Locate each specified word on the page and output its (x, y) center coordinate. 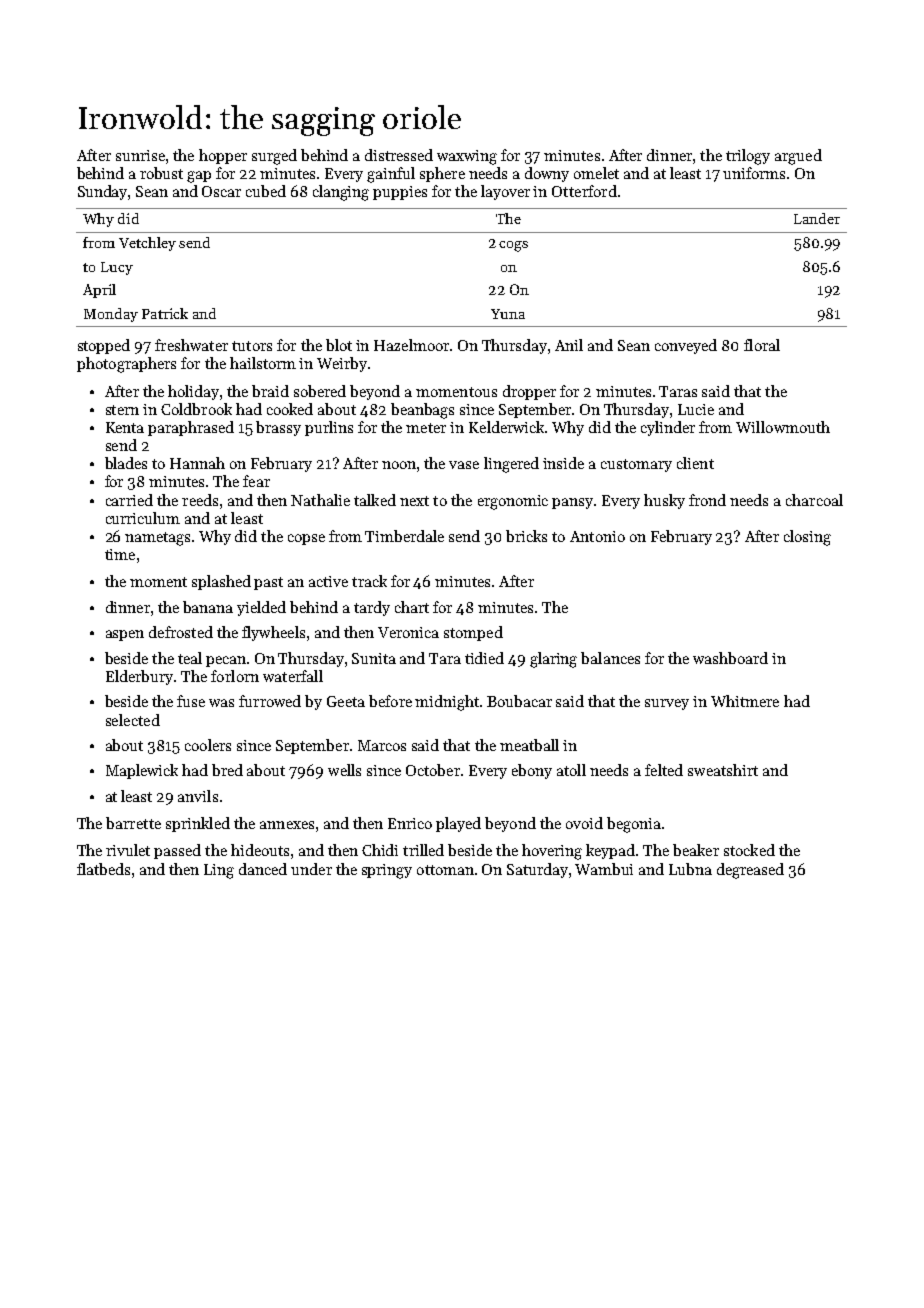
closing (807, 538)
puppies (400, 193)
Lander (817, 218)
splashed (221, 582)
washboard (730, 658)
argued (798, 157)
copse (306, 539)
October (433, 770)
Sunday (103, 192)
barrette (133, 823)
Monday (111, 315)
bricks (526, 536)
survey (667, 704)
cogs (513, 246)
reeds (200, 500)
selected (133, 720)
